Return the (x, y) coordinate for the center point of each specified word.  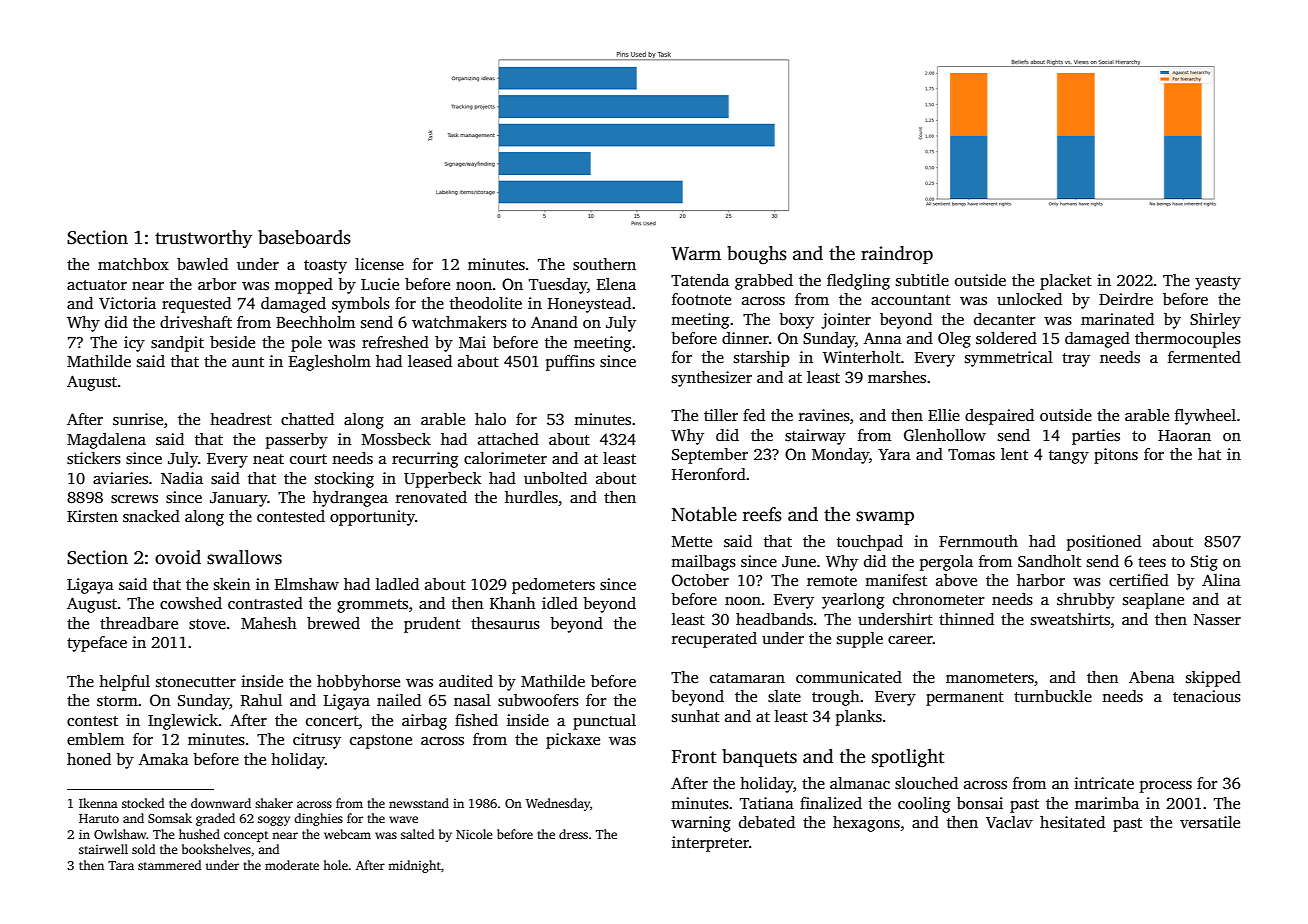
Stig (1204, 563)
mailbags (703, 563)
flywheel (1205, 417)
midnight (414, 866)
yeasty (1218, 283)
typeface (97, 644)
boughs (757, 255)
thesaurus (505, 623)
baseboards (304, 237)
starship (762, 359)
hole (335, 865)
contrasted (265, 603)
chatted (307, 419)
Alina (1221, 580)
